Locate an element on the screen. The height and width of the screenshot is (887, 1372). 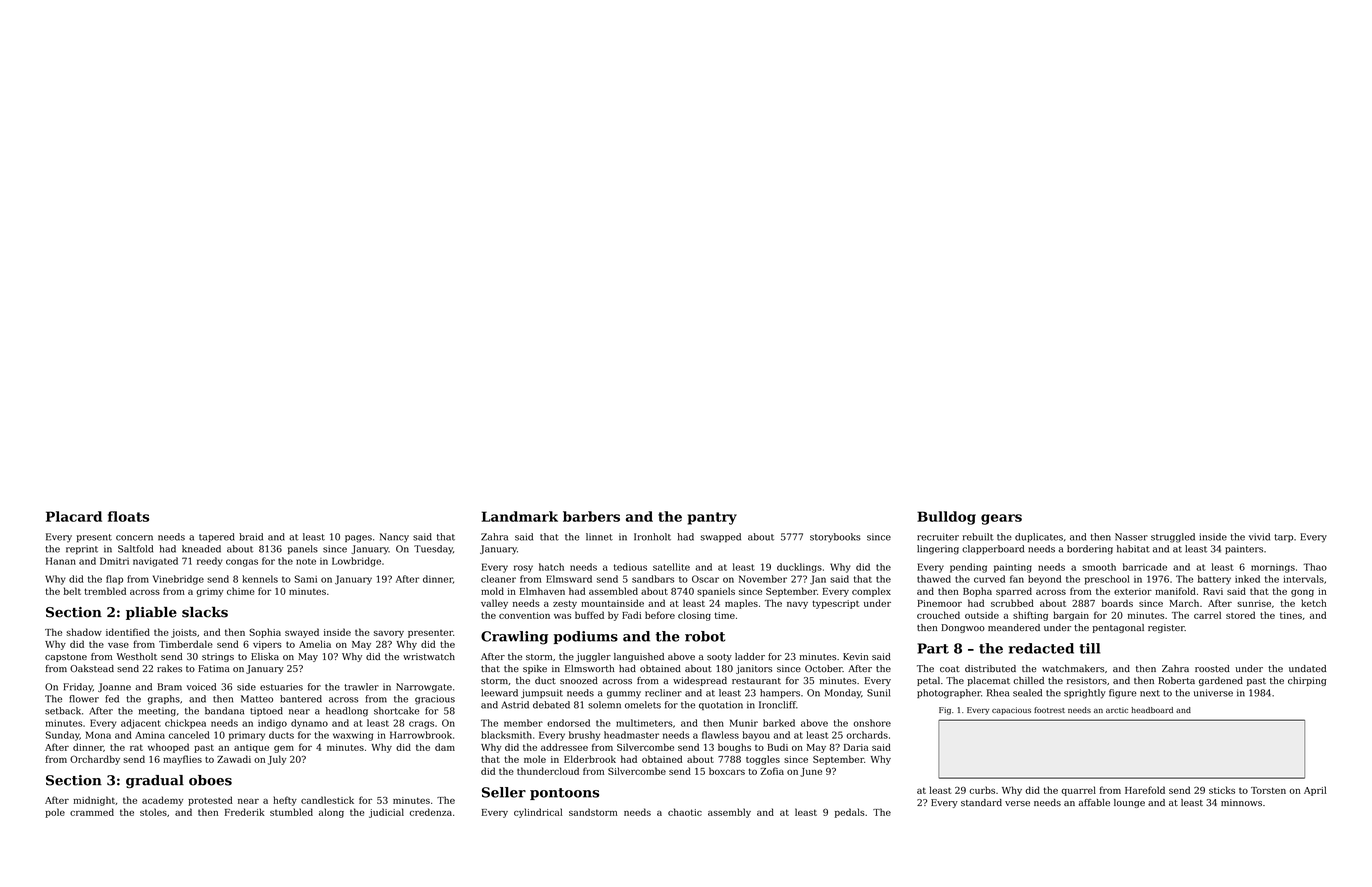
Ironcliff is located at coordinates (777, 705).
